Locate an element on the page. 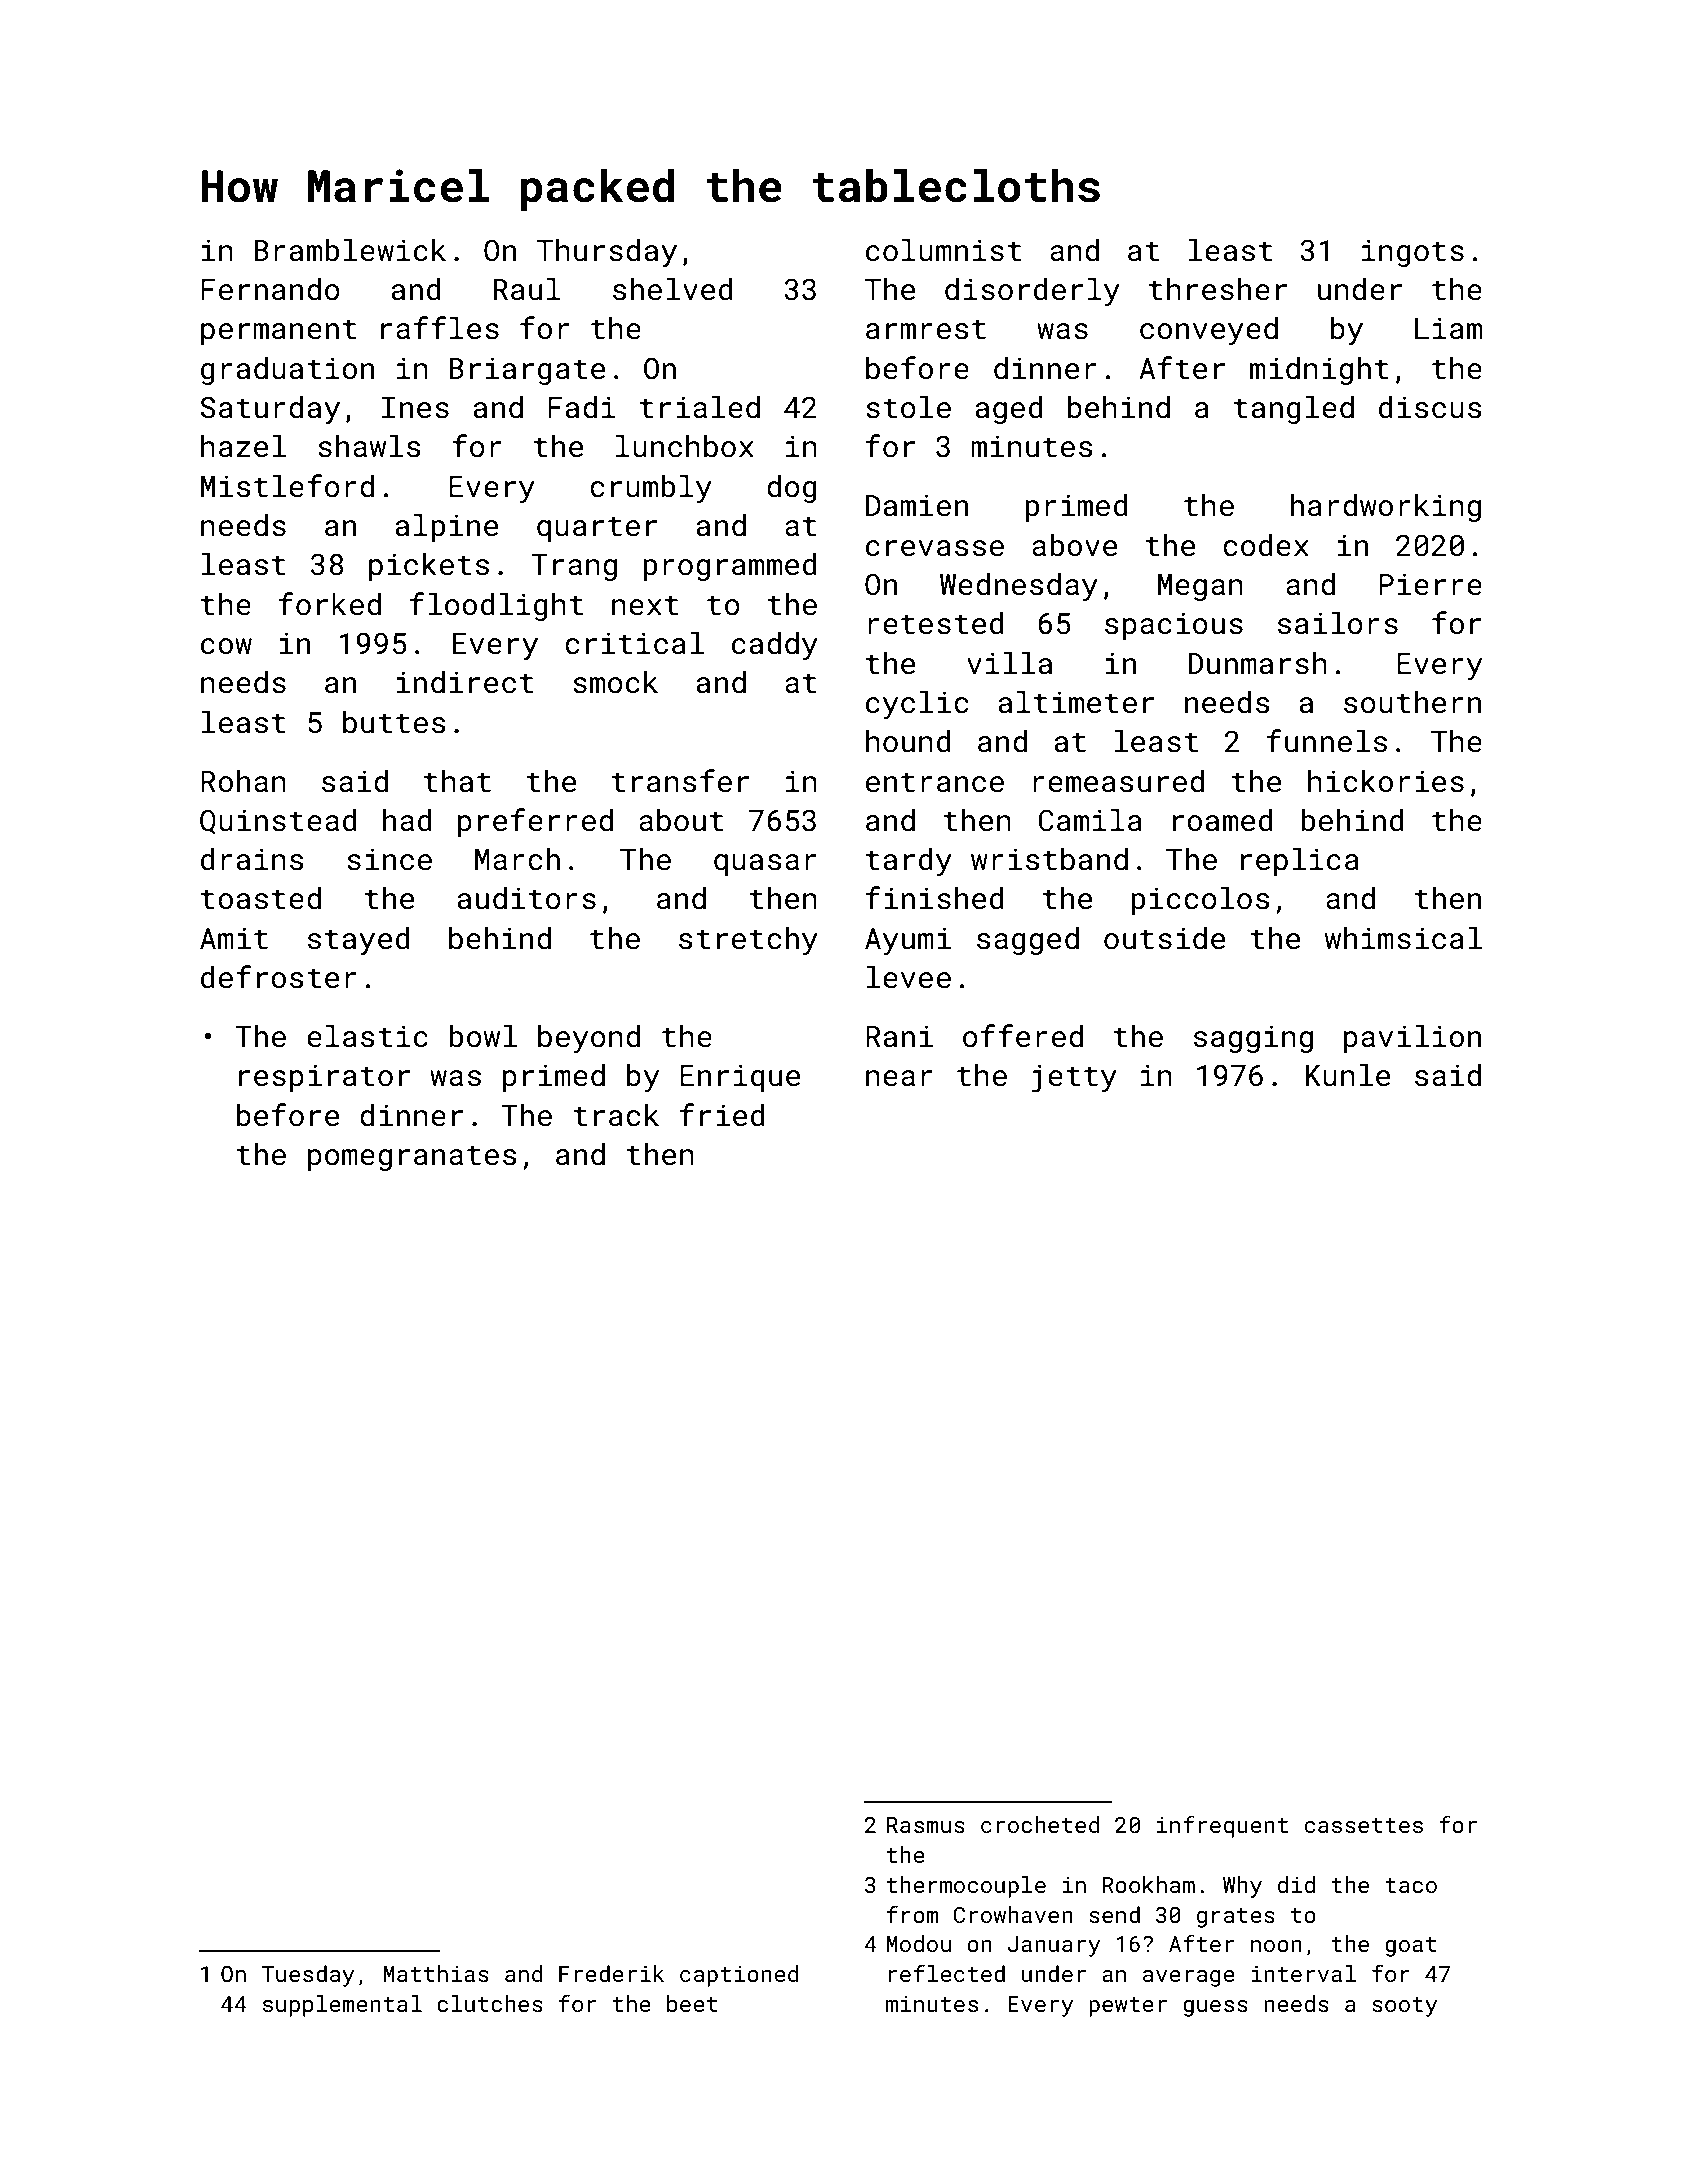  aged is located at coordinates (1009, 410).
